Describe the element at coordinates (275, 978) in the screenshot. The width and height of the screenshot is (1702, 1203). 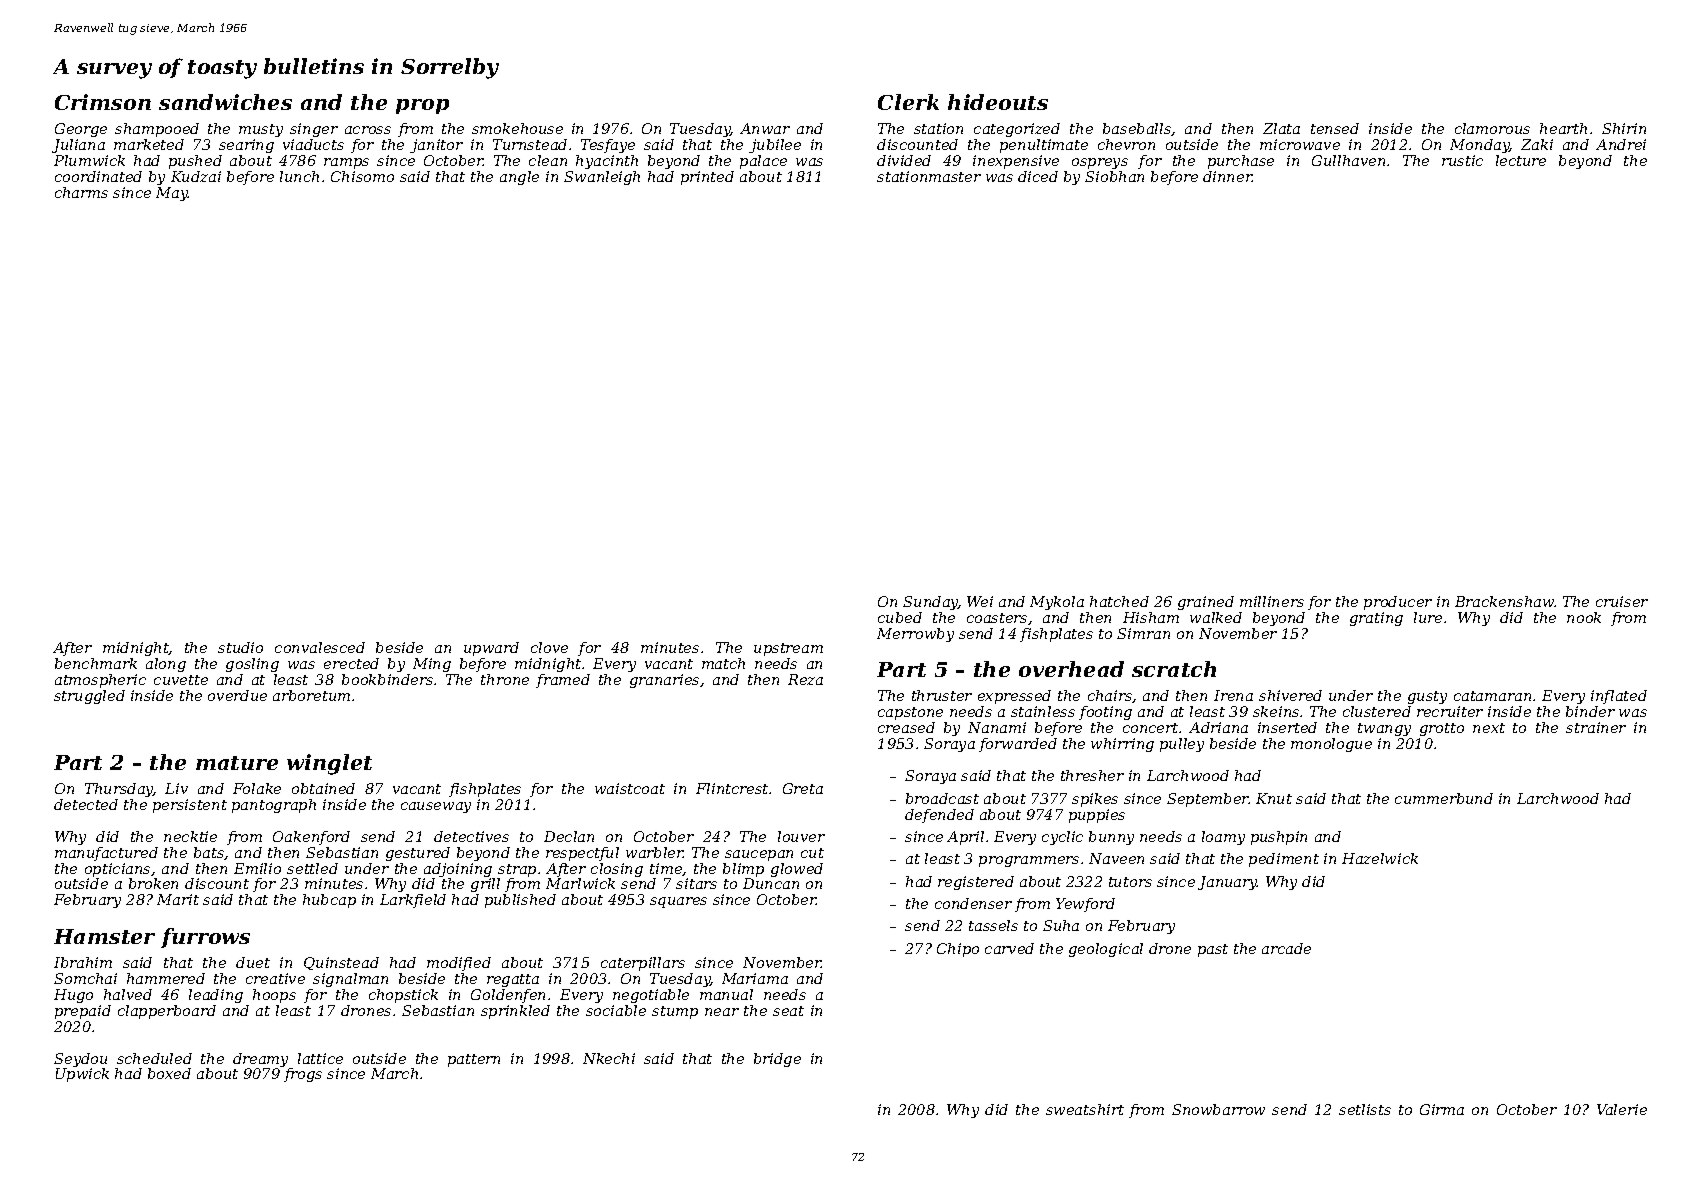
I see `creative` at that location.
